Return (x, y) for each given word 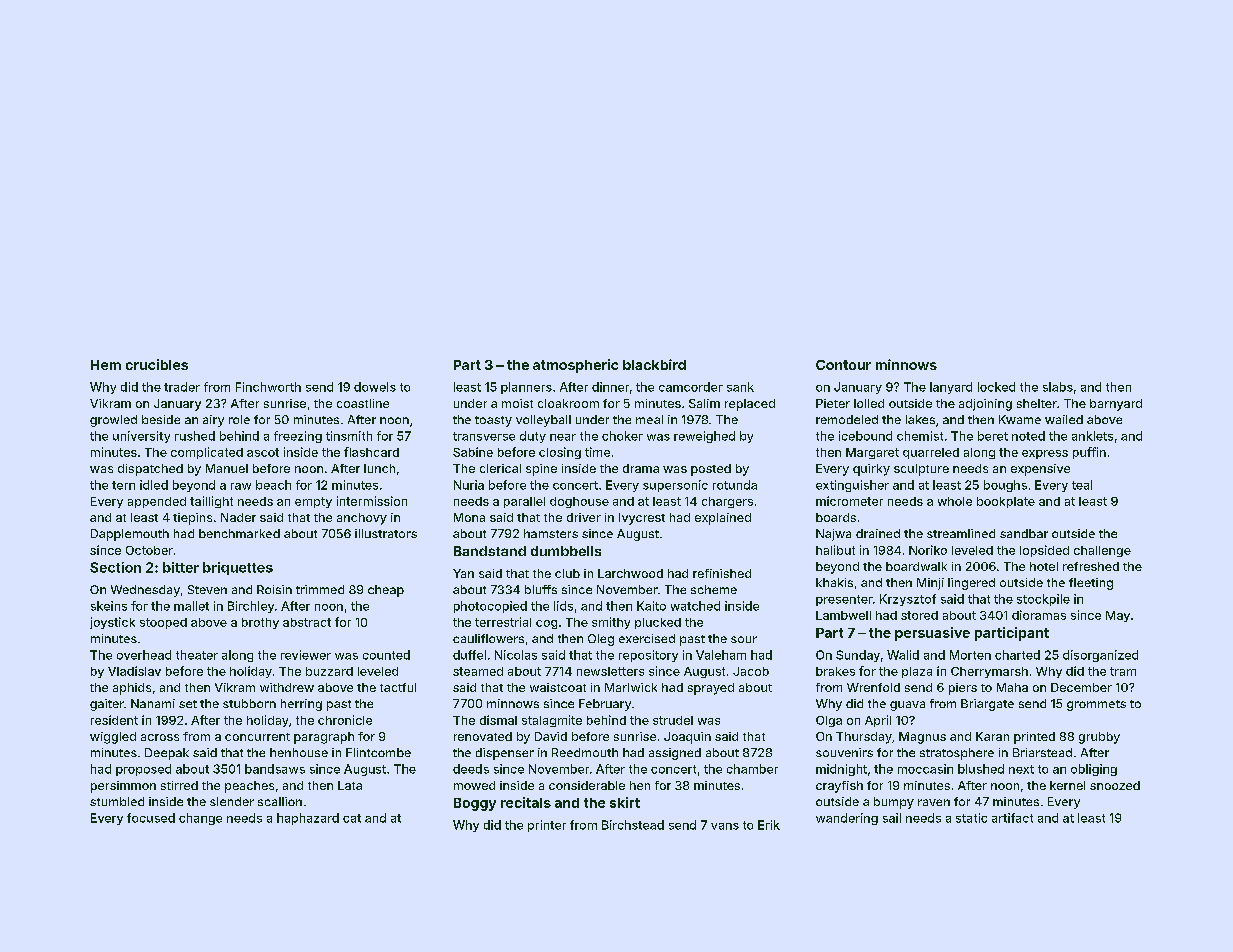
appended (157, 502)
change (200, 819)
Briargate (987, 705)
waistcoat (558, 687)
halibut (835, 550)
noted (1028, 436)
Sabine (473, 452)
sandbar (1024, 533)
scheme (714, 589)
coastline (363, 403)
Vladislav (134, 671)
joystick (112, 623)
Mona (469, 517)
